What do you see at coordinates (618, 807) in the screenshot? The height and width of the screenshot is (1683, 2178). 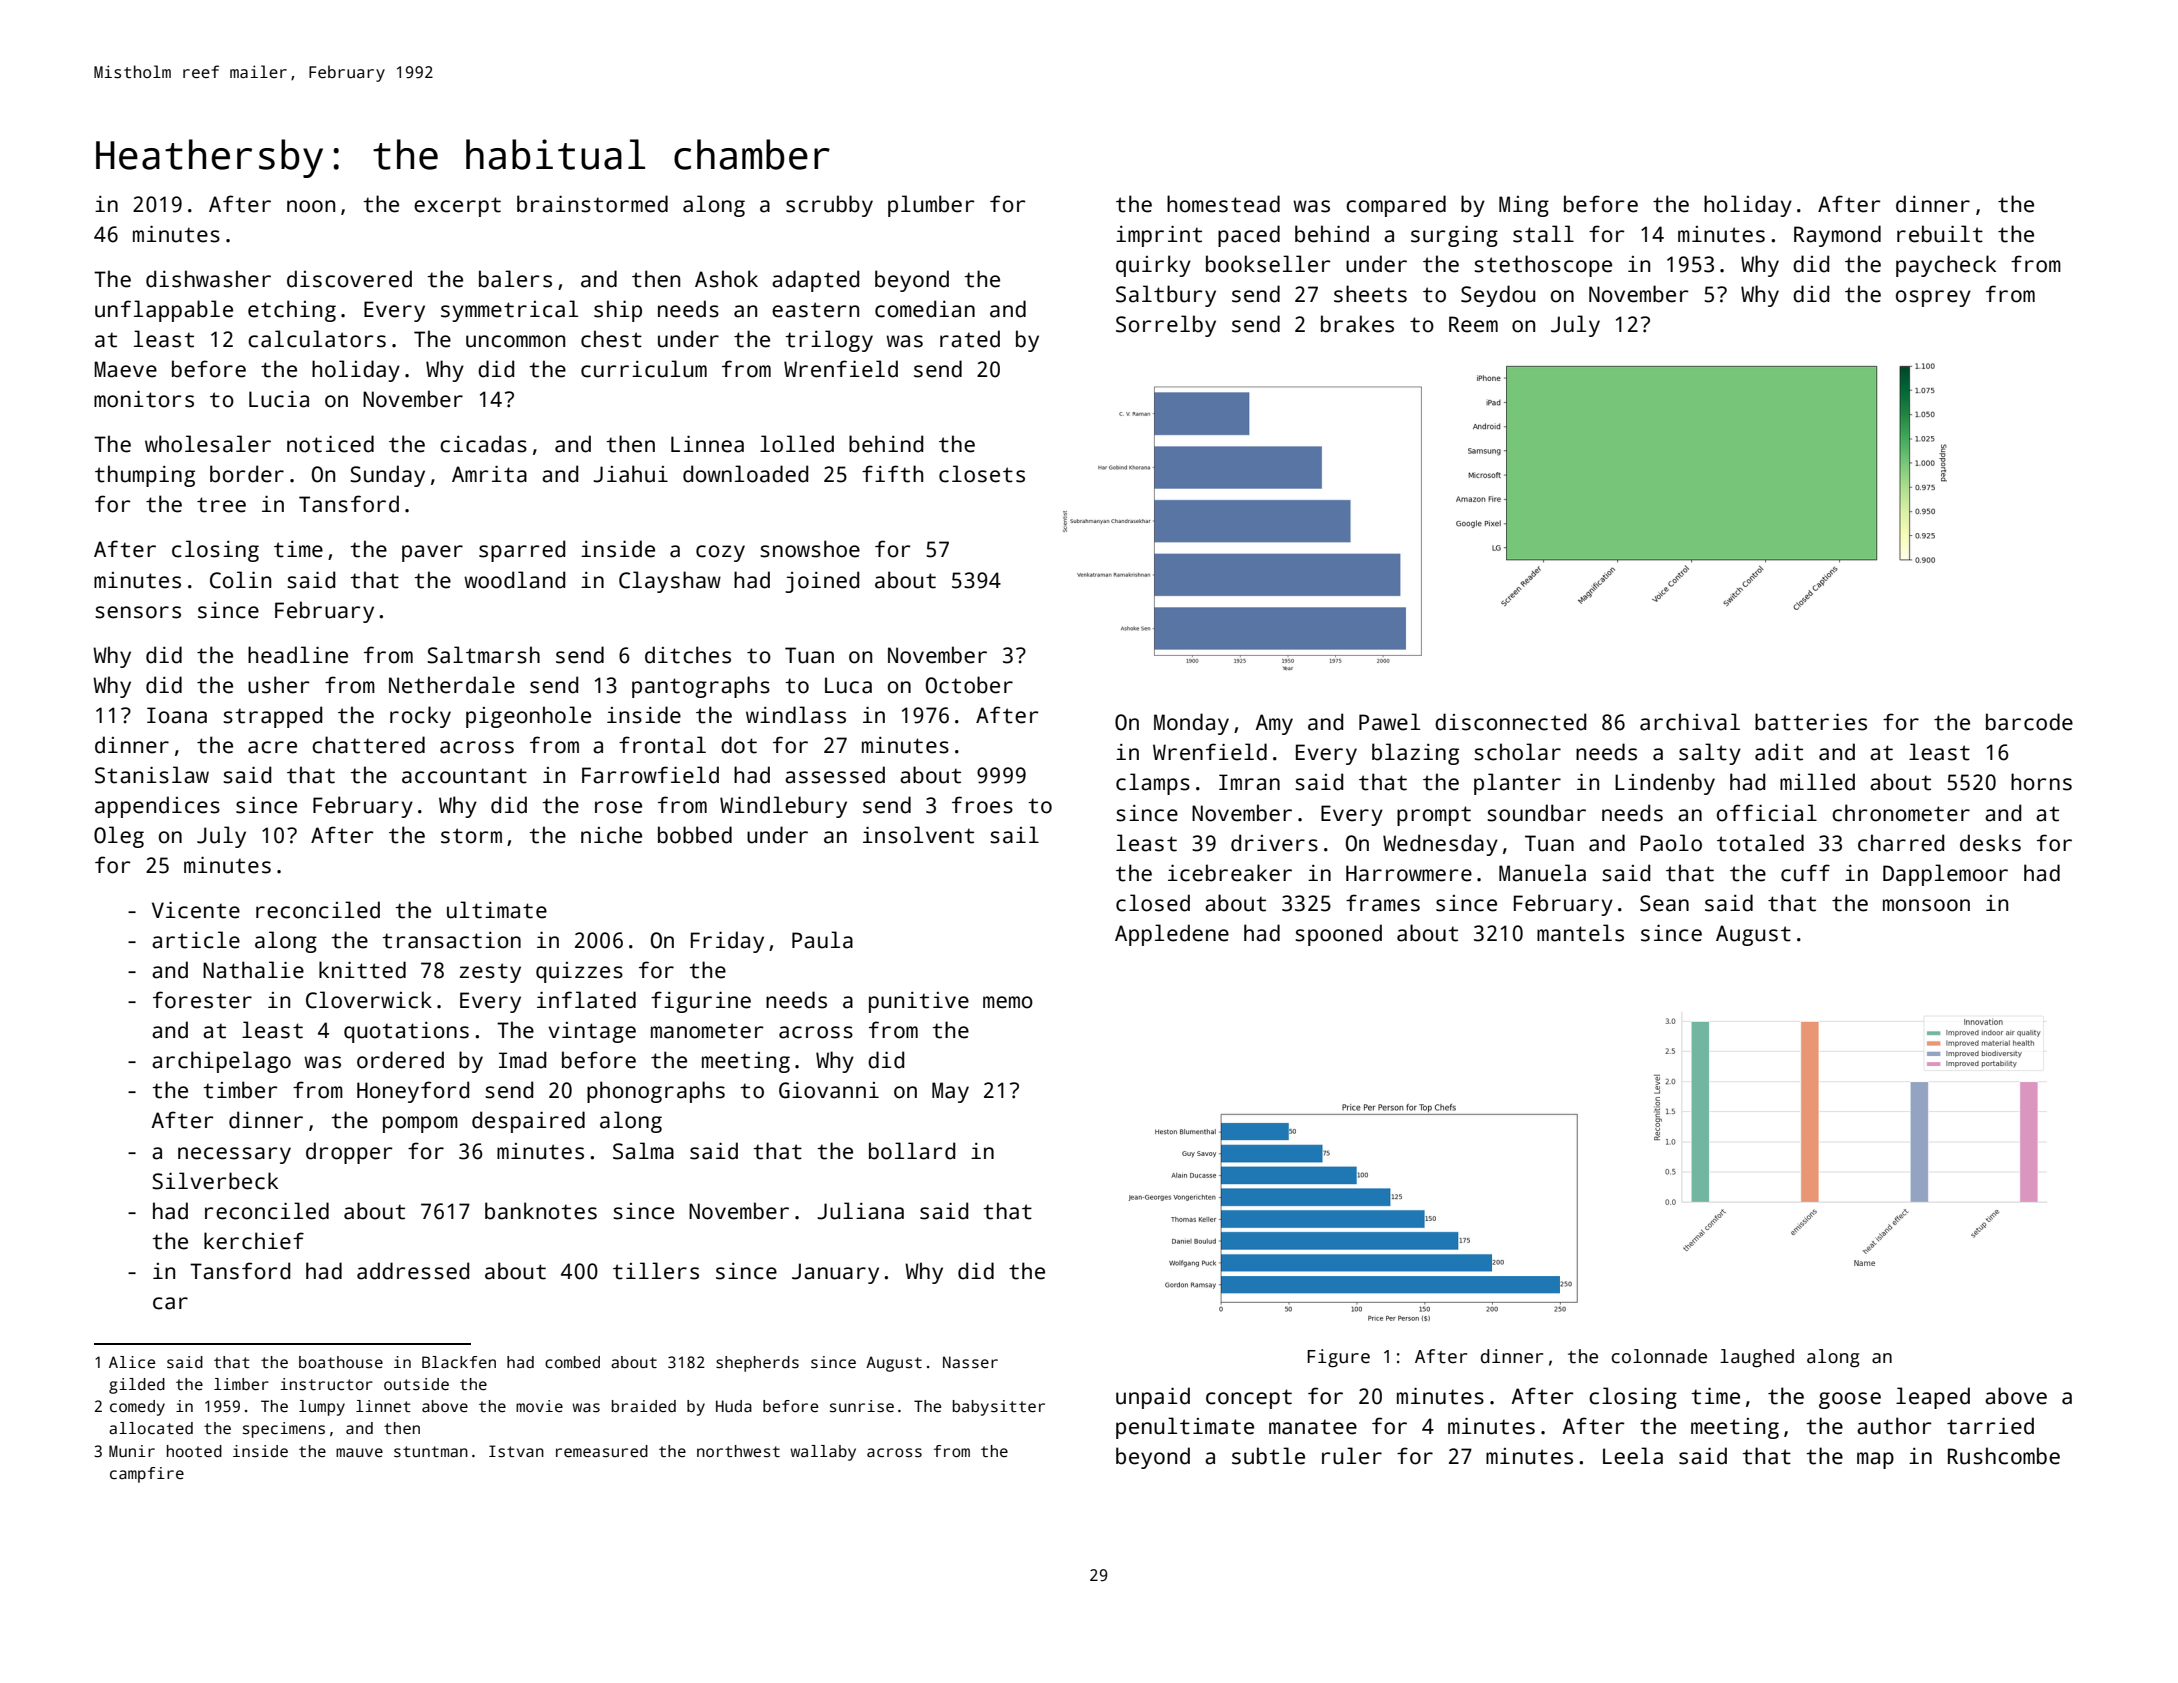 I see `rose` at bounding box center [618, 807].
